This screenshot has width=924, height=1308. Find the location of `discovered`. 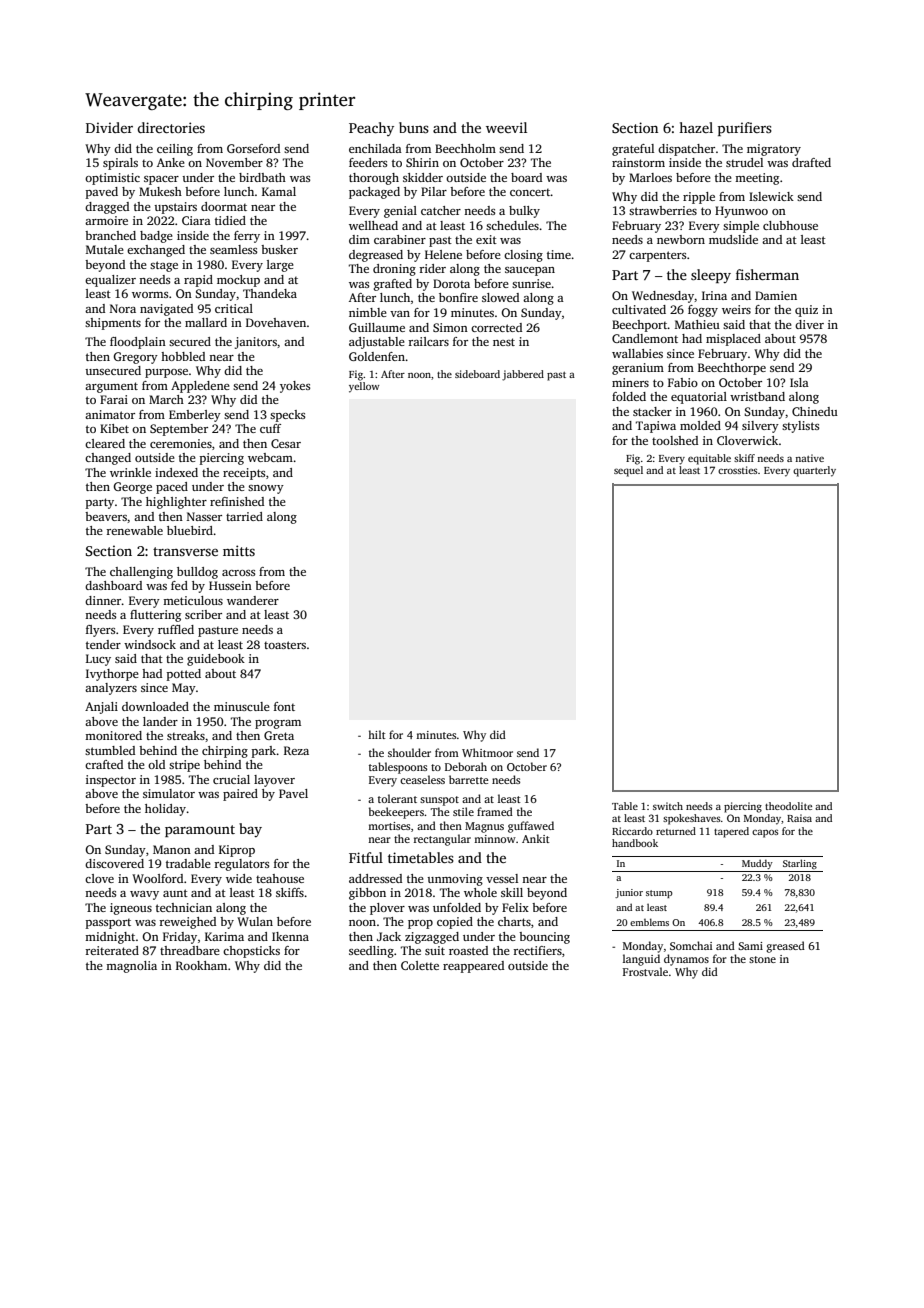

discovered is located at coordinates (114, 863).
